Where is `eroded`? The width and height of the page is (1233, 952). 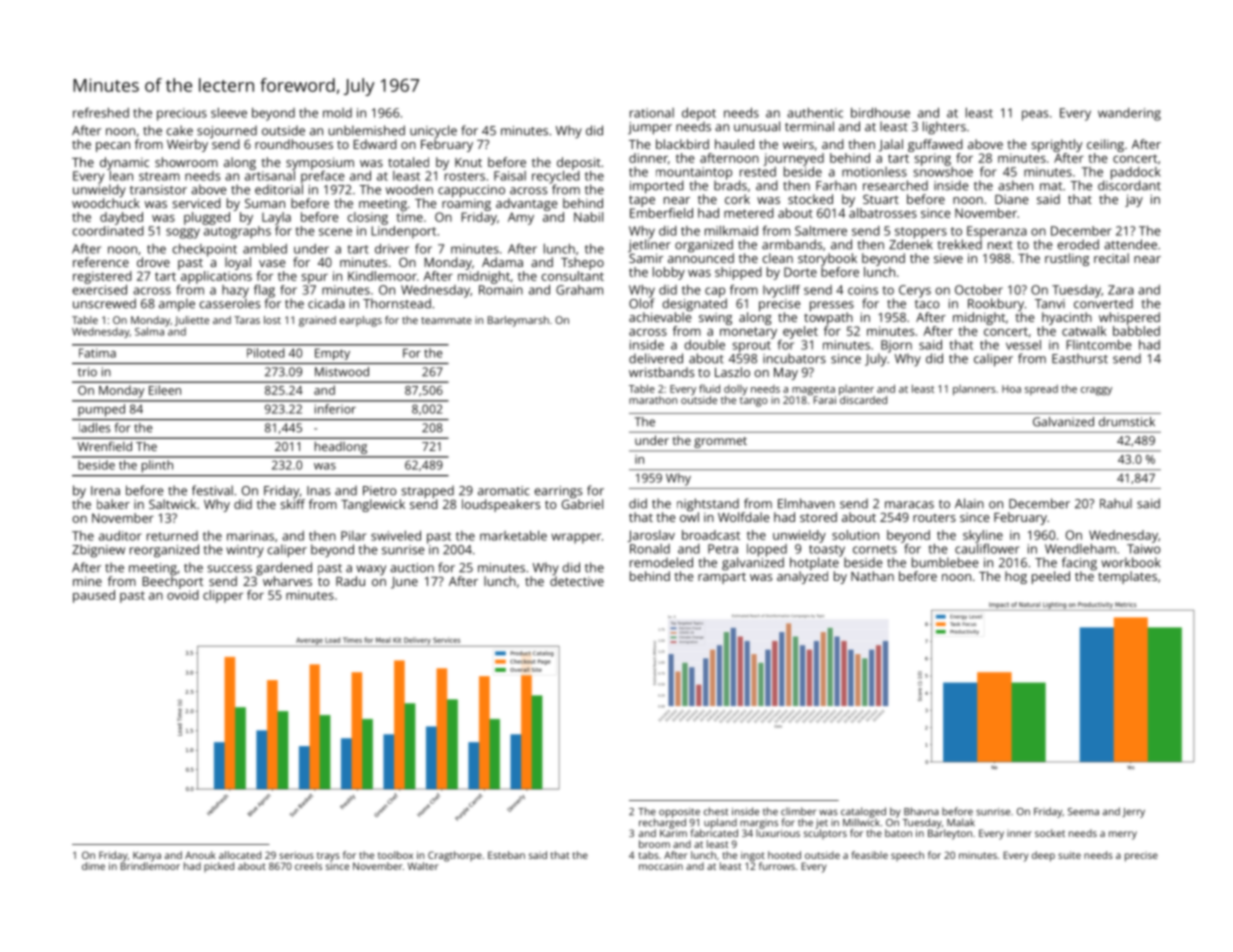
eroded is located at coordinates (1078, 244).
